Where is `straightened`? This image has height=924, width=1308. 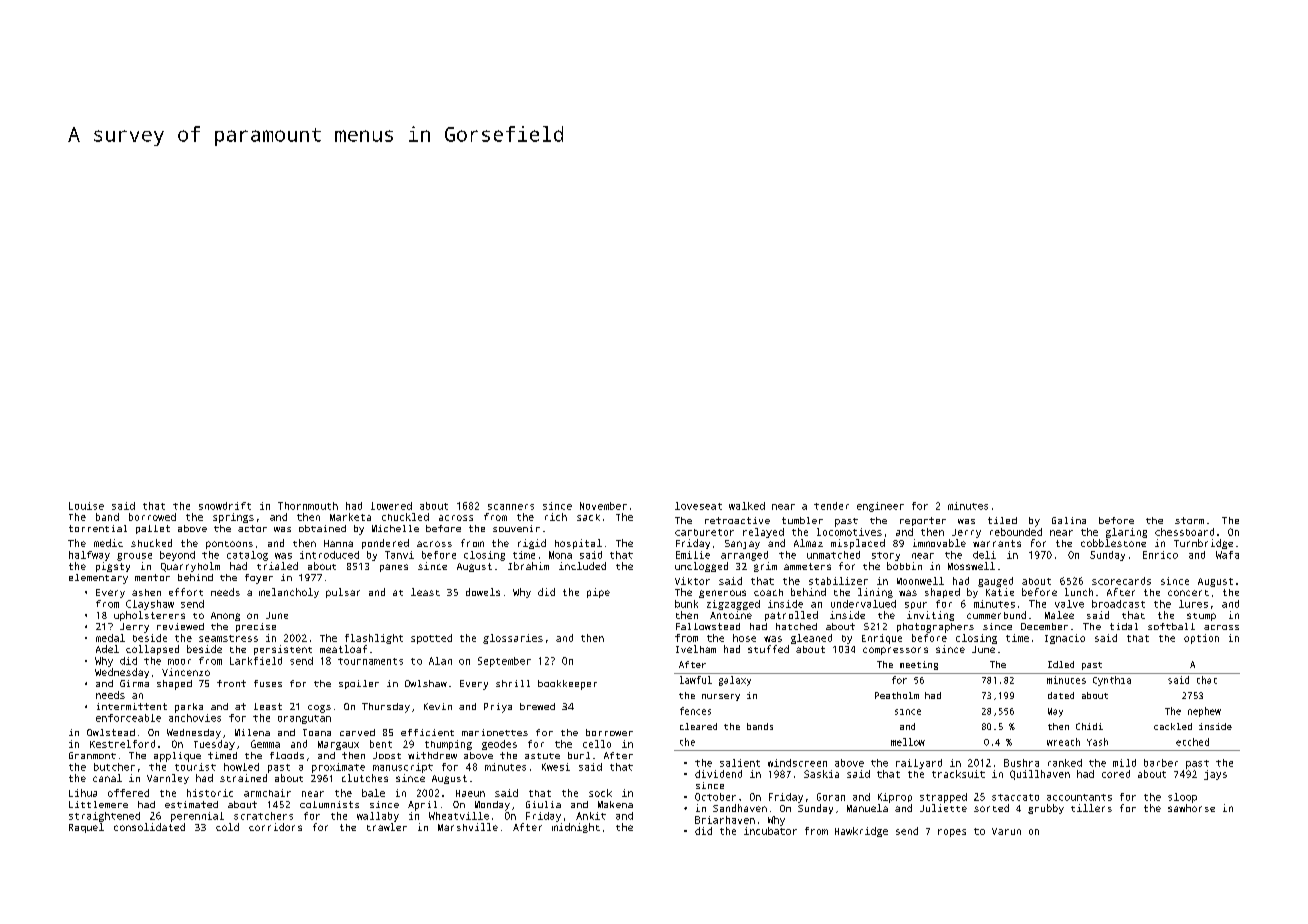 straightened is located at coordinates (104, 817).
